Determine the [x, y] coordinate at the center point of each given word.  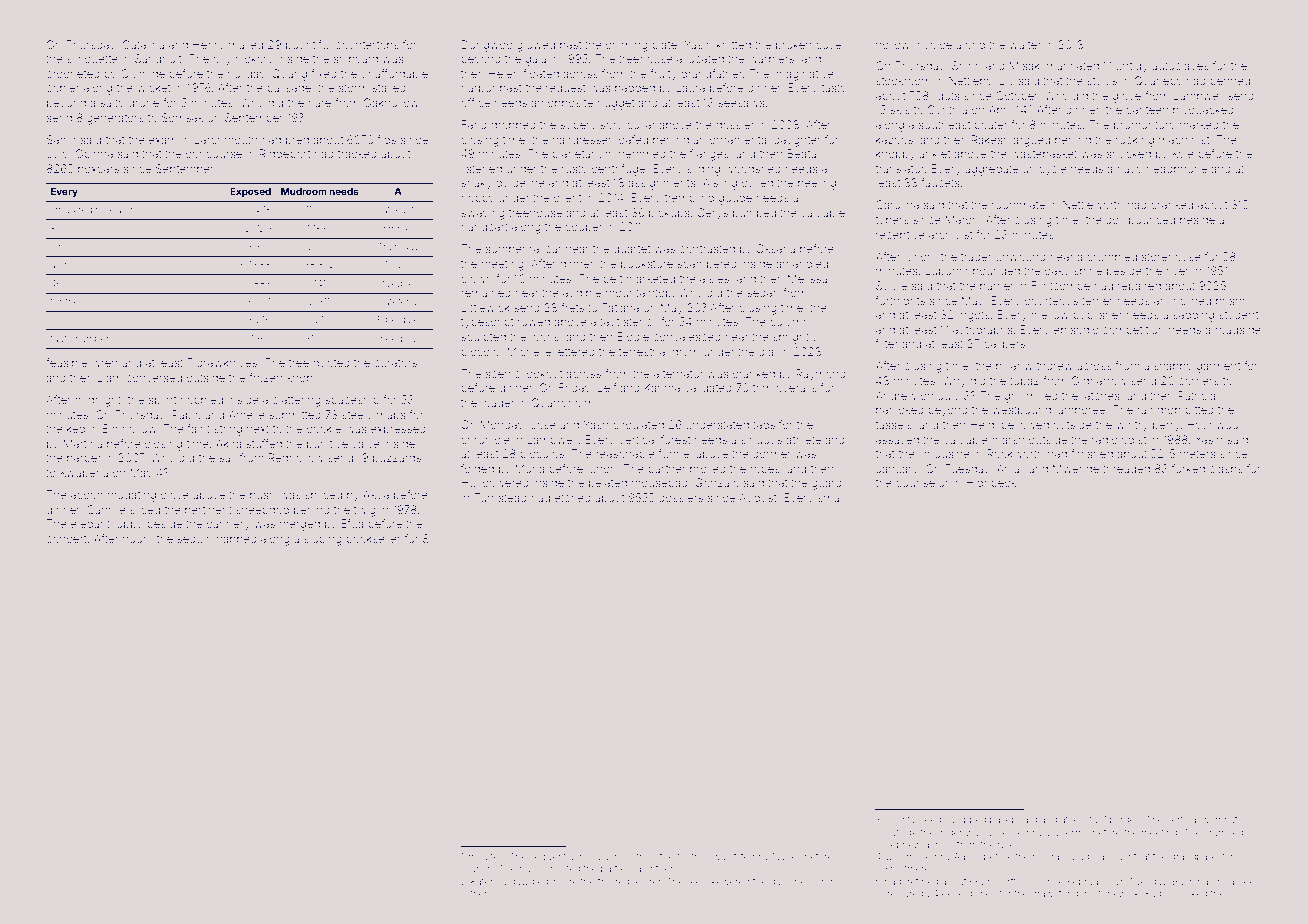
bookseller [373, 538]
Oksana [775, 248]
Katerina [488, 881]
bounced [1152, 219]
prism [1230, 301]
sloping [323, 540]
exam [163, 140]
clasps [1226, 469]
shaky [476, 184]
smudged [71, 210]
